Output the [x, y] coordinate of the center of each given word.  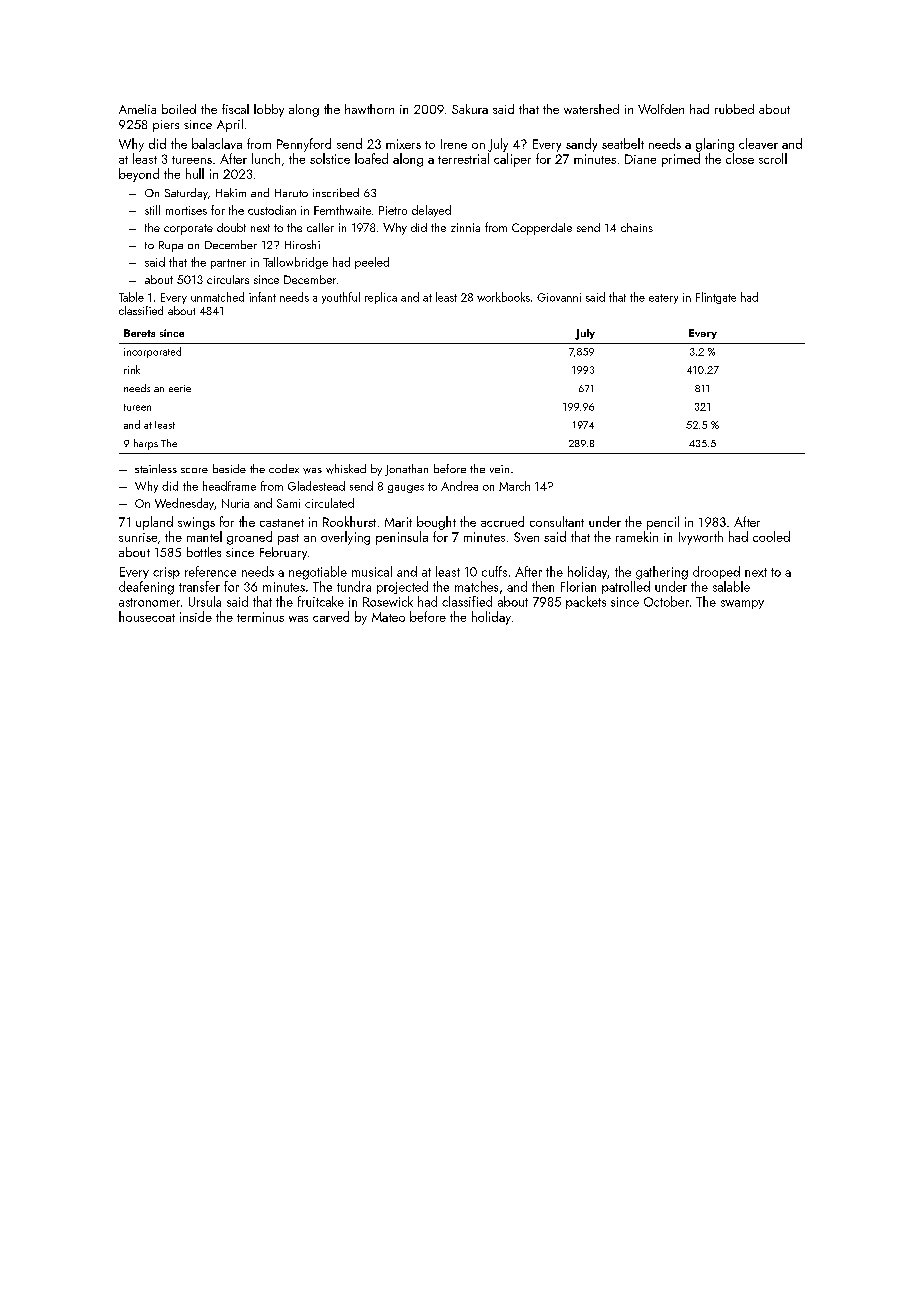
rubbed [734, 109]
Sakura [470, 109]
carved [331, 616]
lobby [269, 110]
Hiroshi [302, 244]
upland [154, 523]
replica [381, 298]
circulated [329, 503]
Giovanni [559, 297]
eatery [663, 299]
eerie [180, 388]
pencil [663, 523]
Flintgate [716, 298]
